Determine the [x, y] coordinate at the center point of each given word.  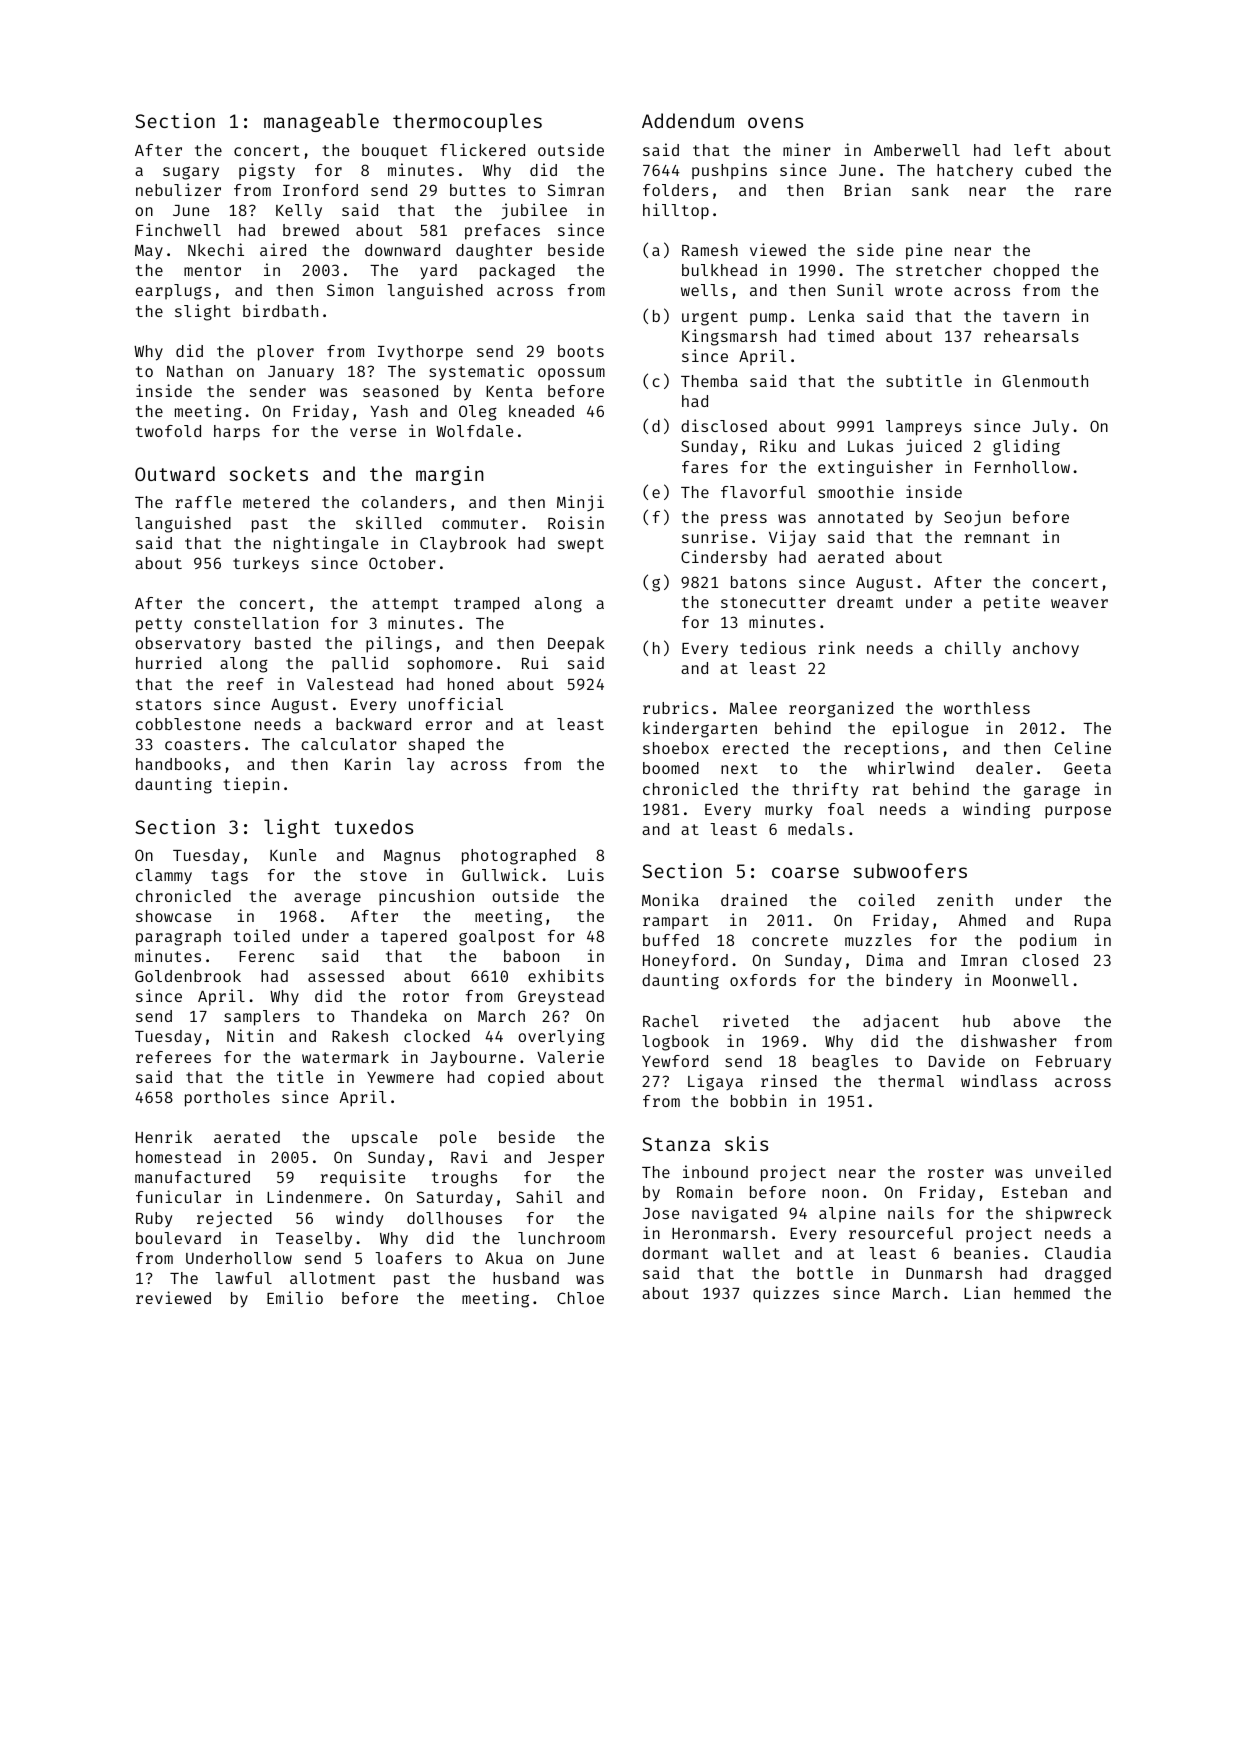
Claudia [1078, 1252]
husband [526, 1278]
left [1032, 150]
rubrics [675, 707]
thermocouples [467, 122]
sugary [191, 173]
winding [996, 810]
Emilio [295, 1297]
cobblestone [188, 724]
